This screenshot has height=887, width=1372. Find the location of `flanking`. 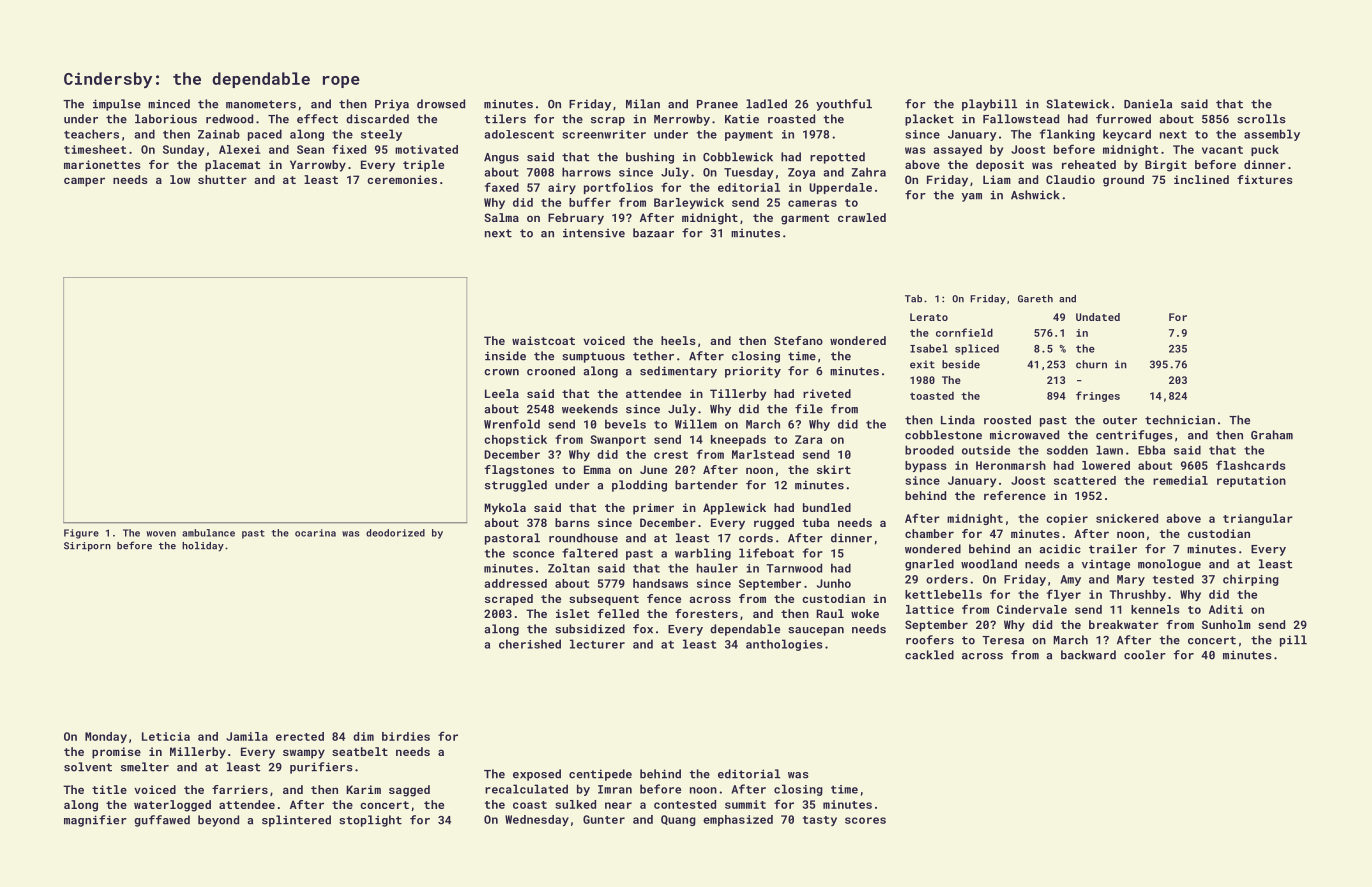

flanking is located at coordinates (1067, 135).
